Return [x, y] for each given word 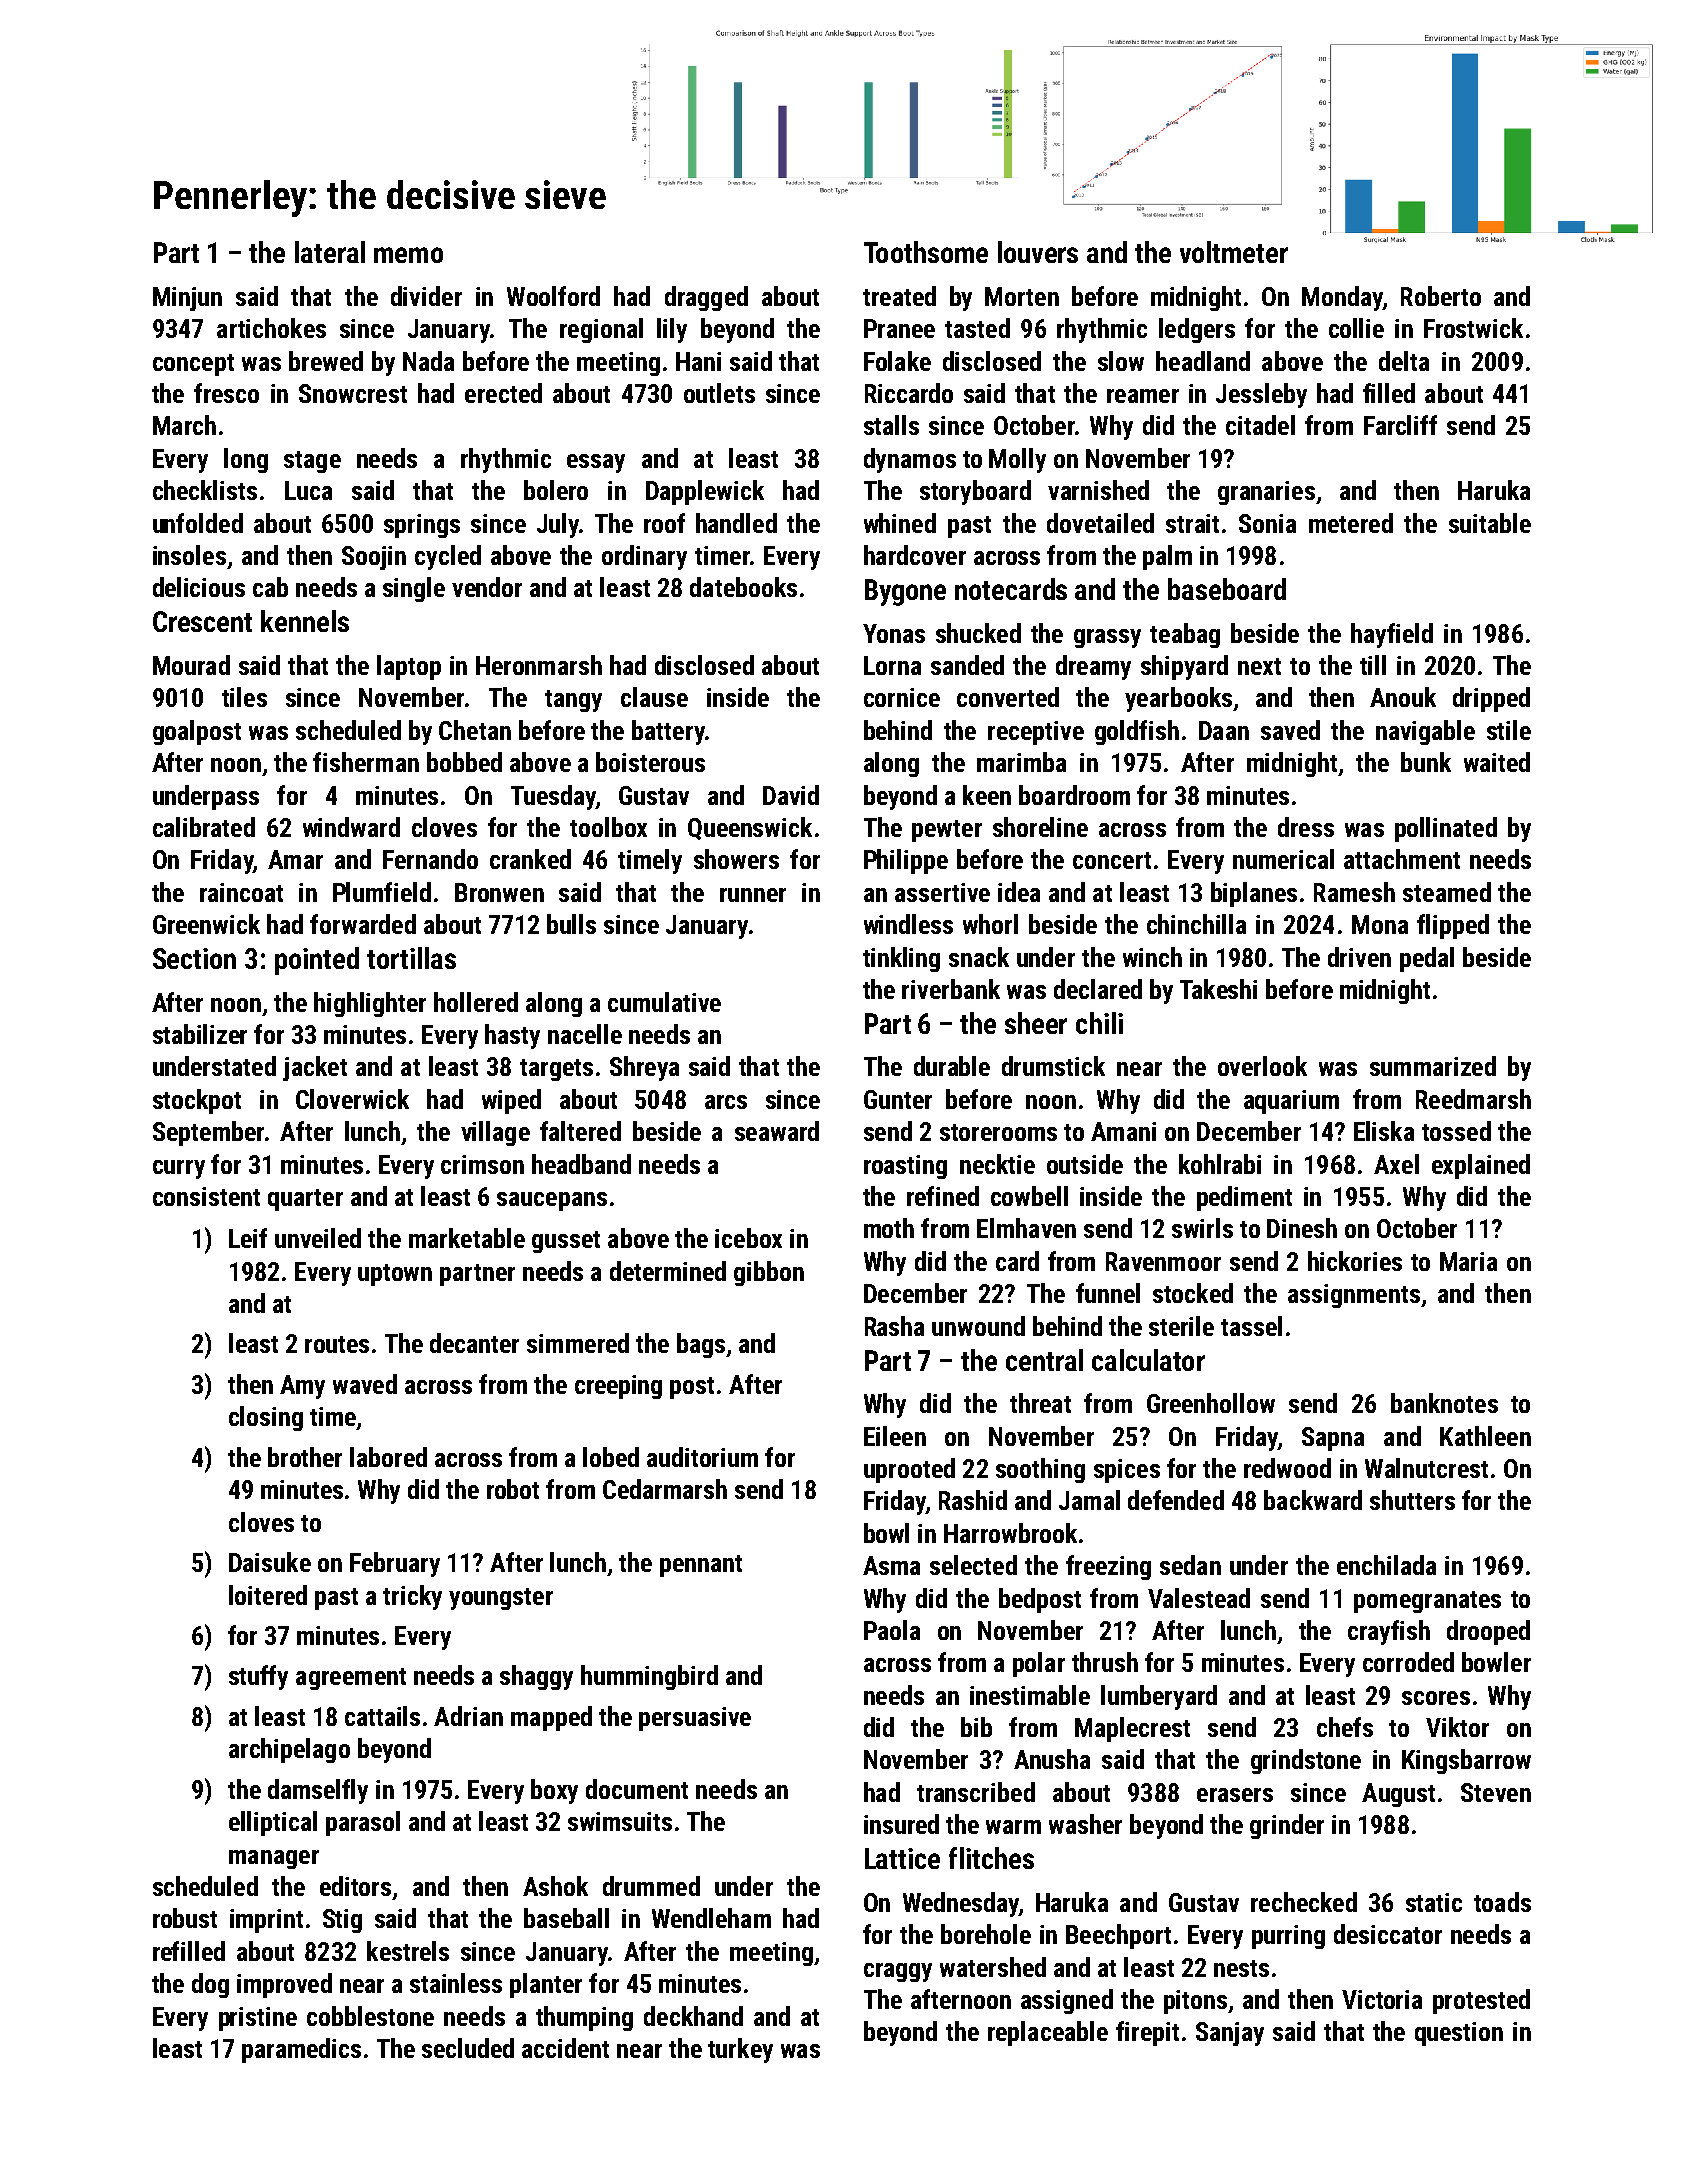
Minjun [187, 299]
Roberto [1441, 296]
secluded [468, 2048]
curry [179, 1169]
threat [1040, 1403]
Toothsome [926, 252]
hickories [1355, 1261]
